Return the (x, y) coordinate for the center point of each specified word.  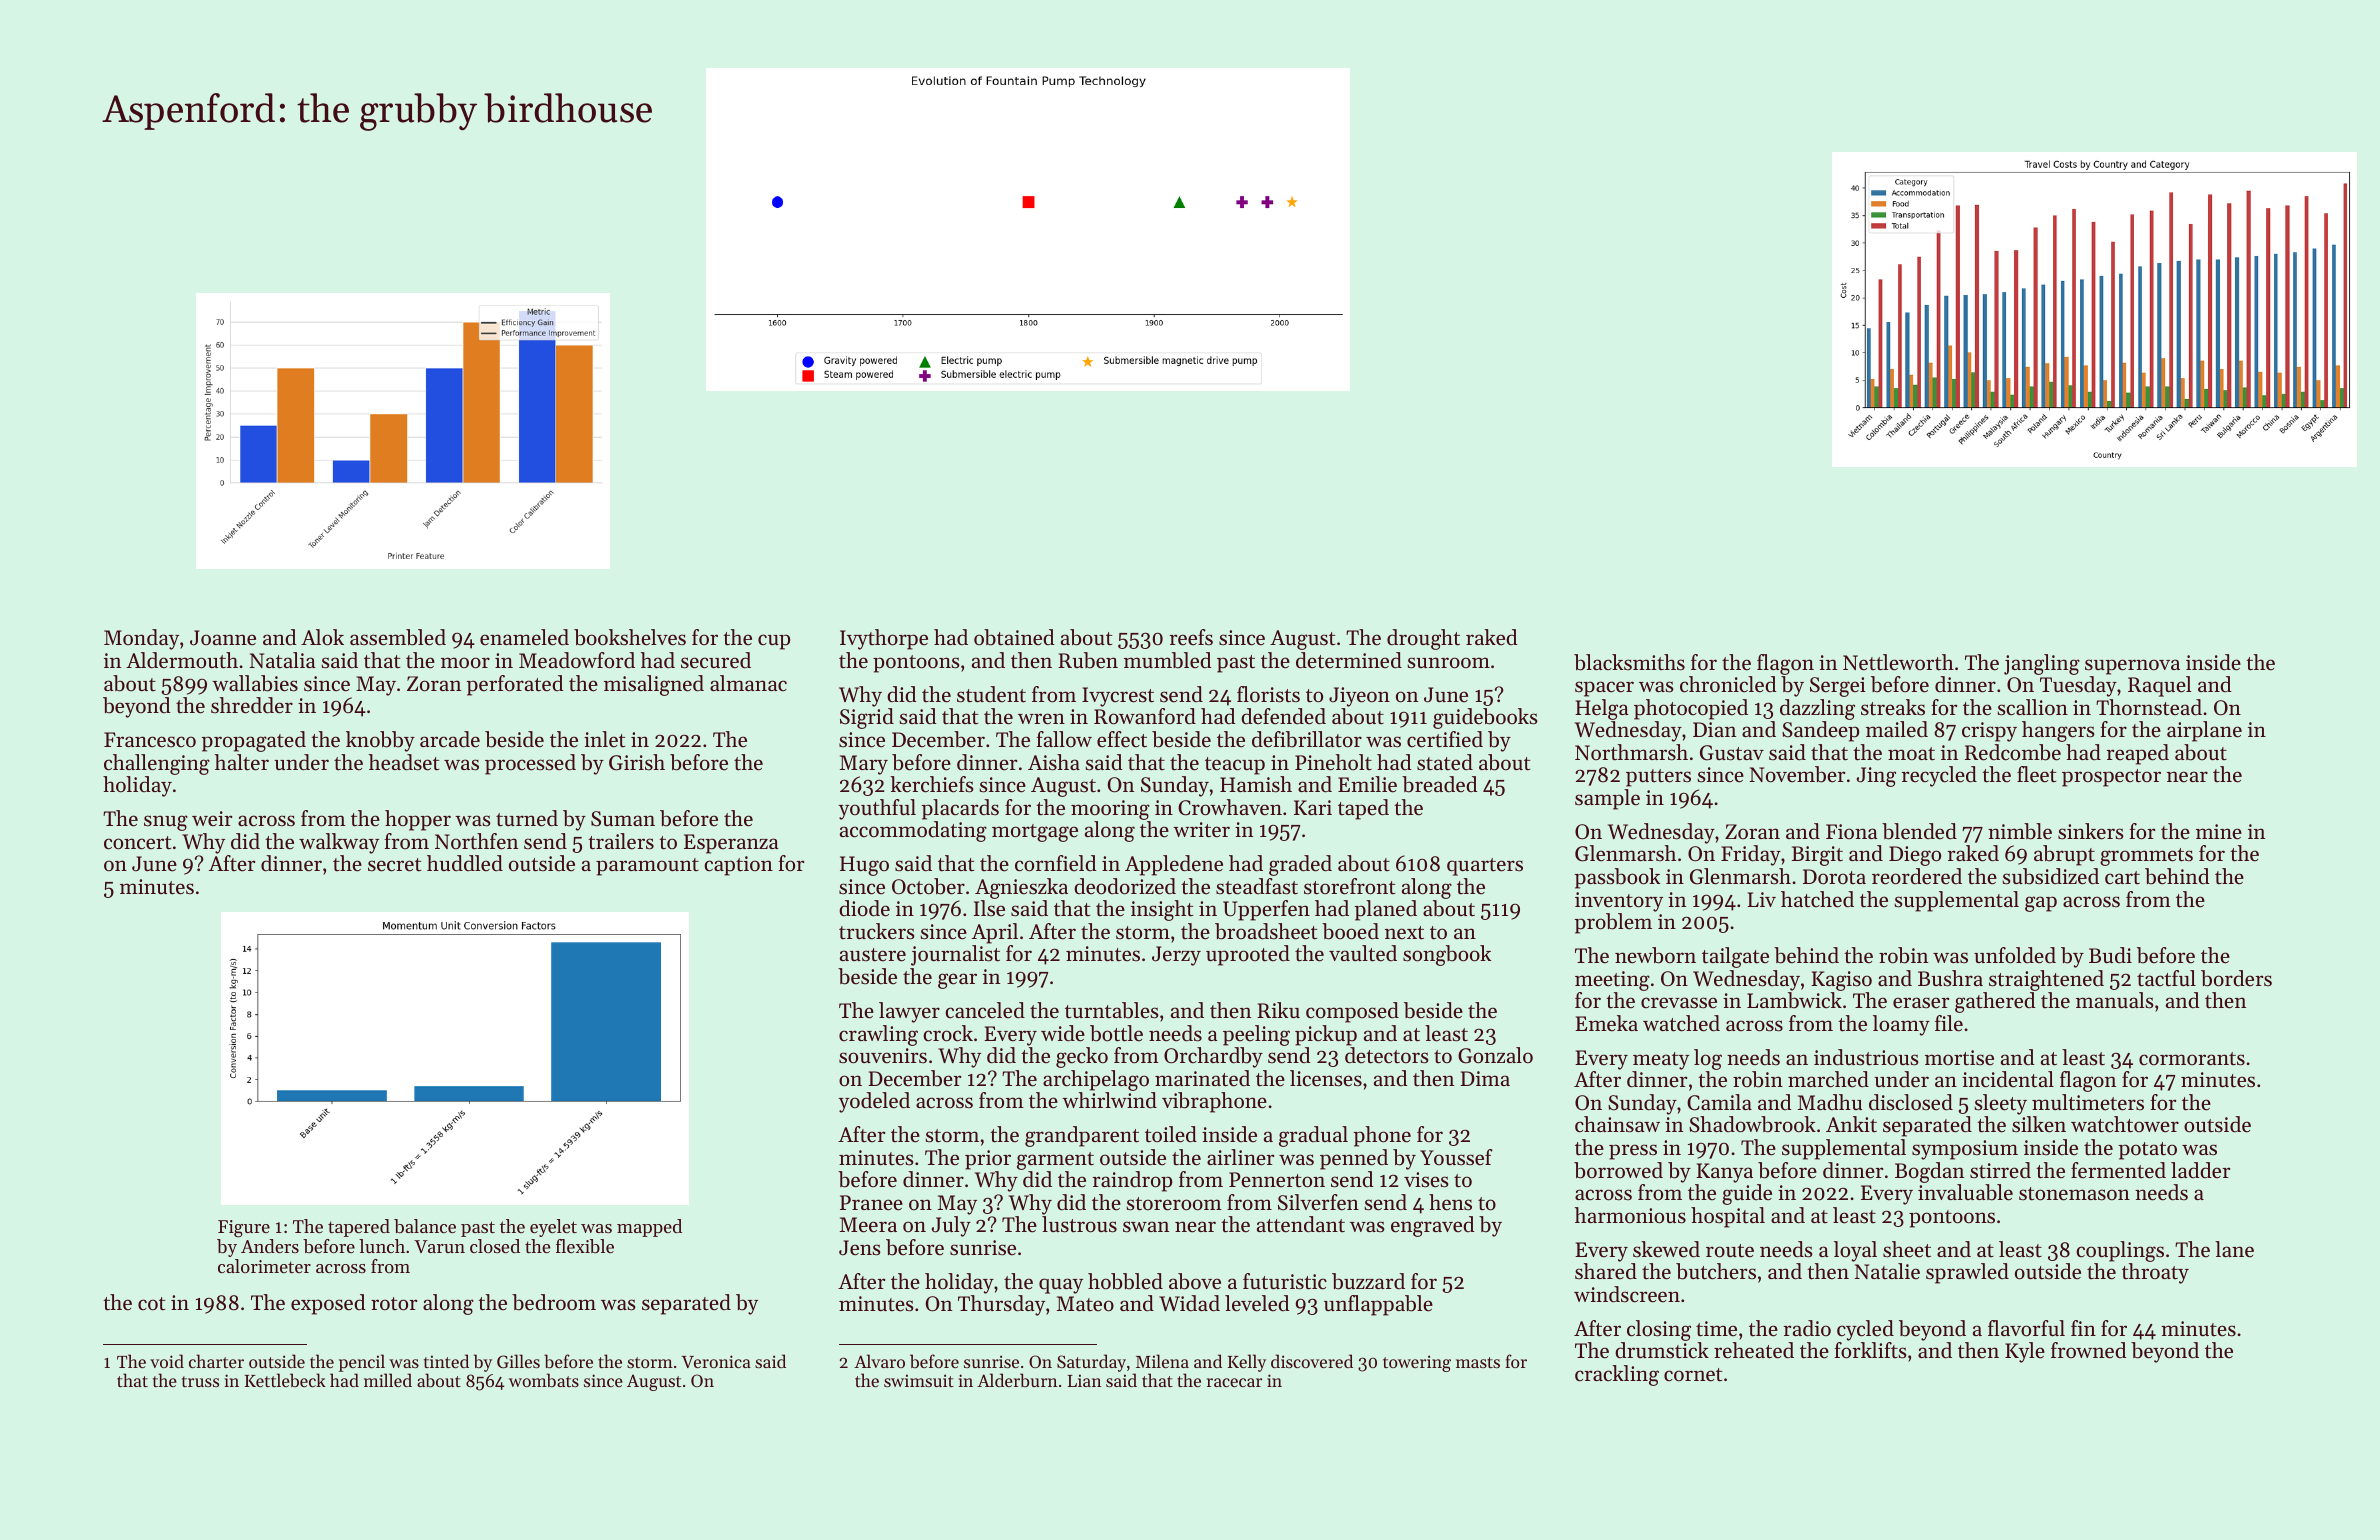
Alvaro (879, 1361)
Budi (2110, 955)
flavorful (2026, 1328)
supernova (2132, 667)
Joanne (223, 638)
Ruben (1088, 660)
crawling (878, 1035)
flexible (585, 1246)
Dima (1485, 1078)
